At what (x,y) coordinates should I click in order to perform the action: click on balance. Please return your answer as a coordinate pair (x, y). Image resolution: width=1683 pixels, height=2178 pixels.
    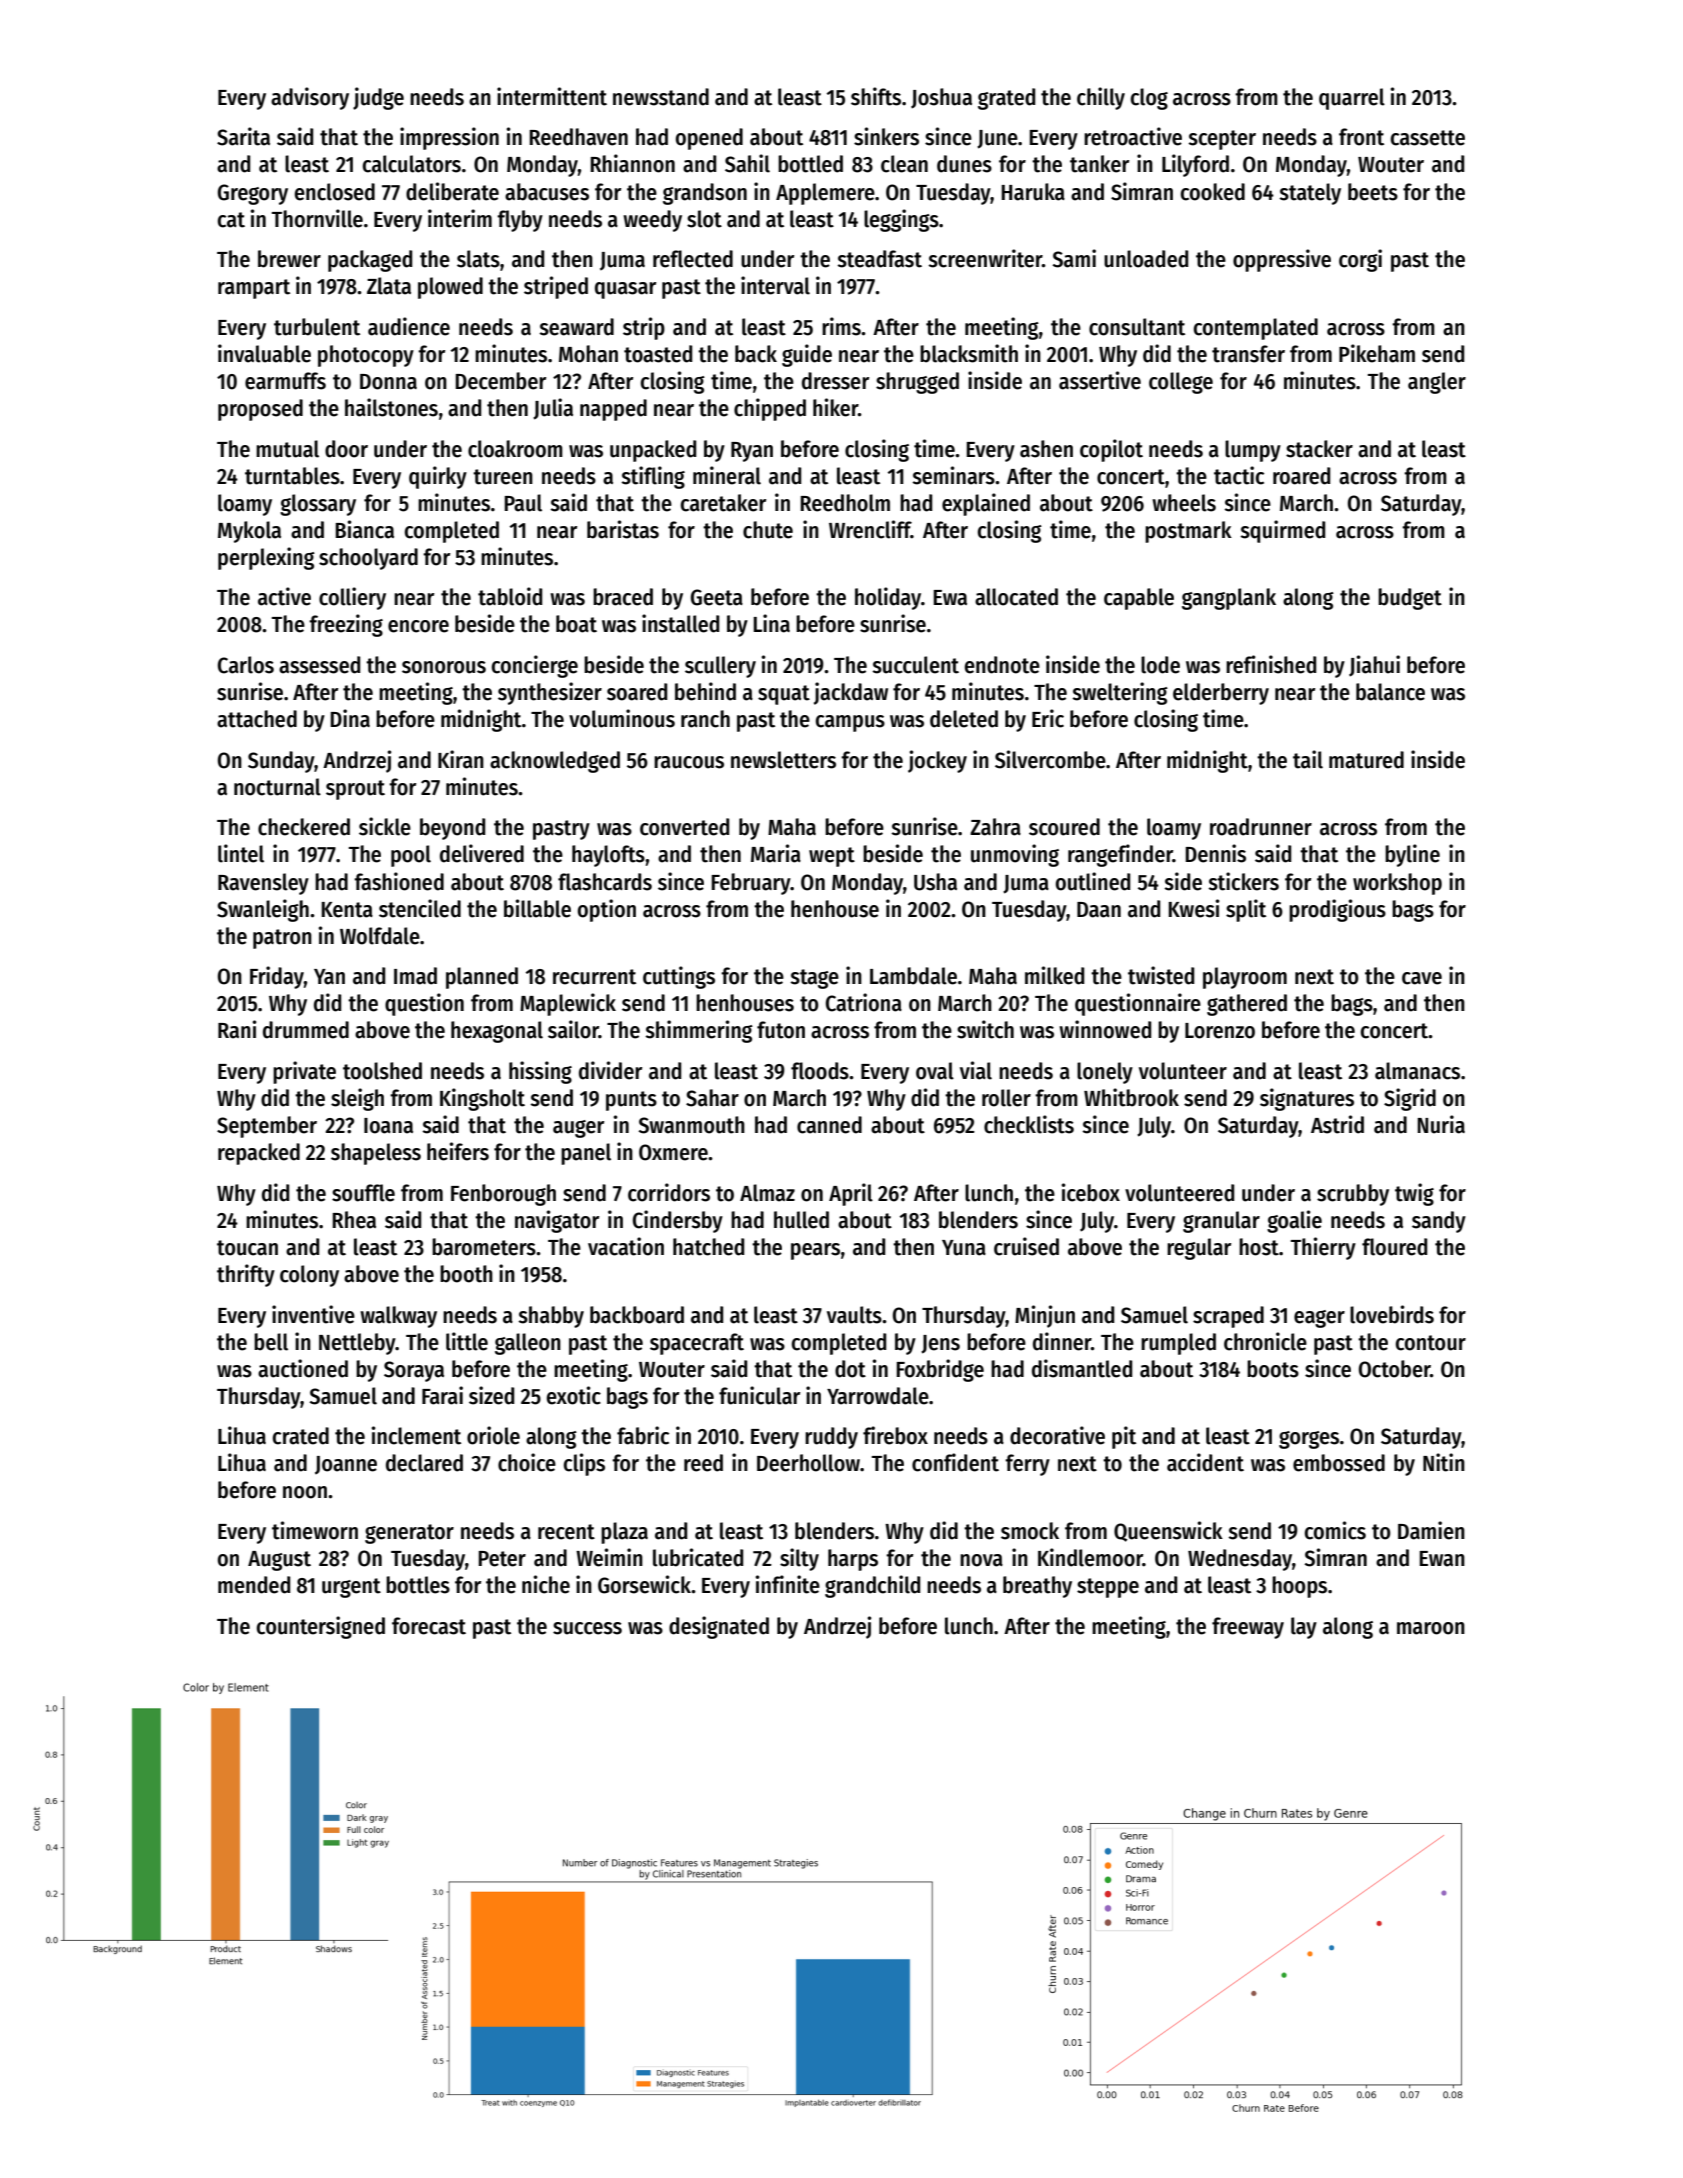
    Looking at the image, I should click on (1390, 692).
